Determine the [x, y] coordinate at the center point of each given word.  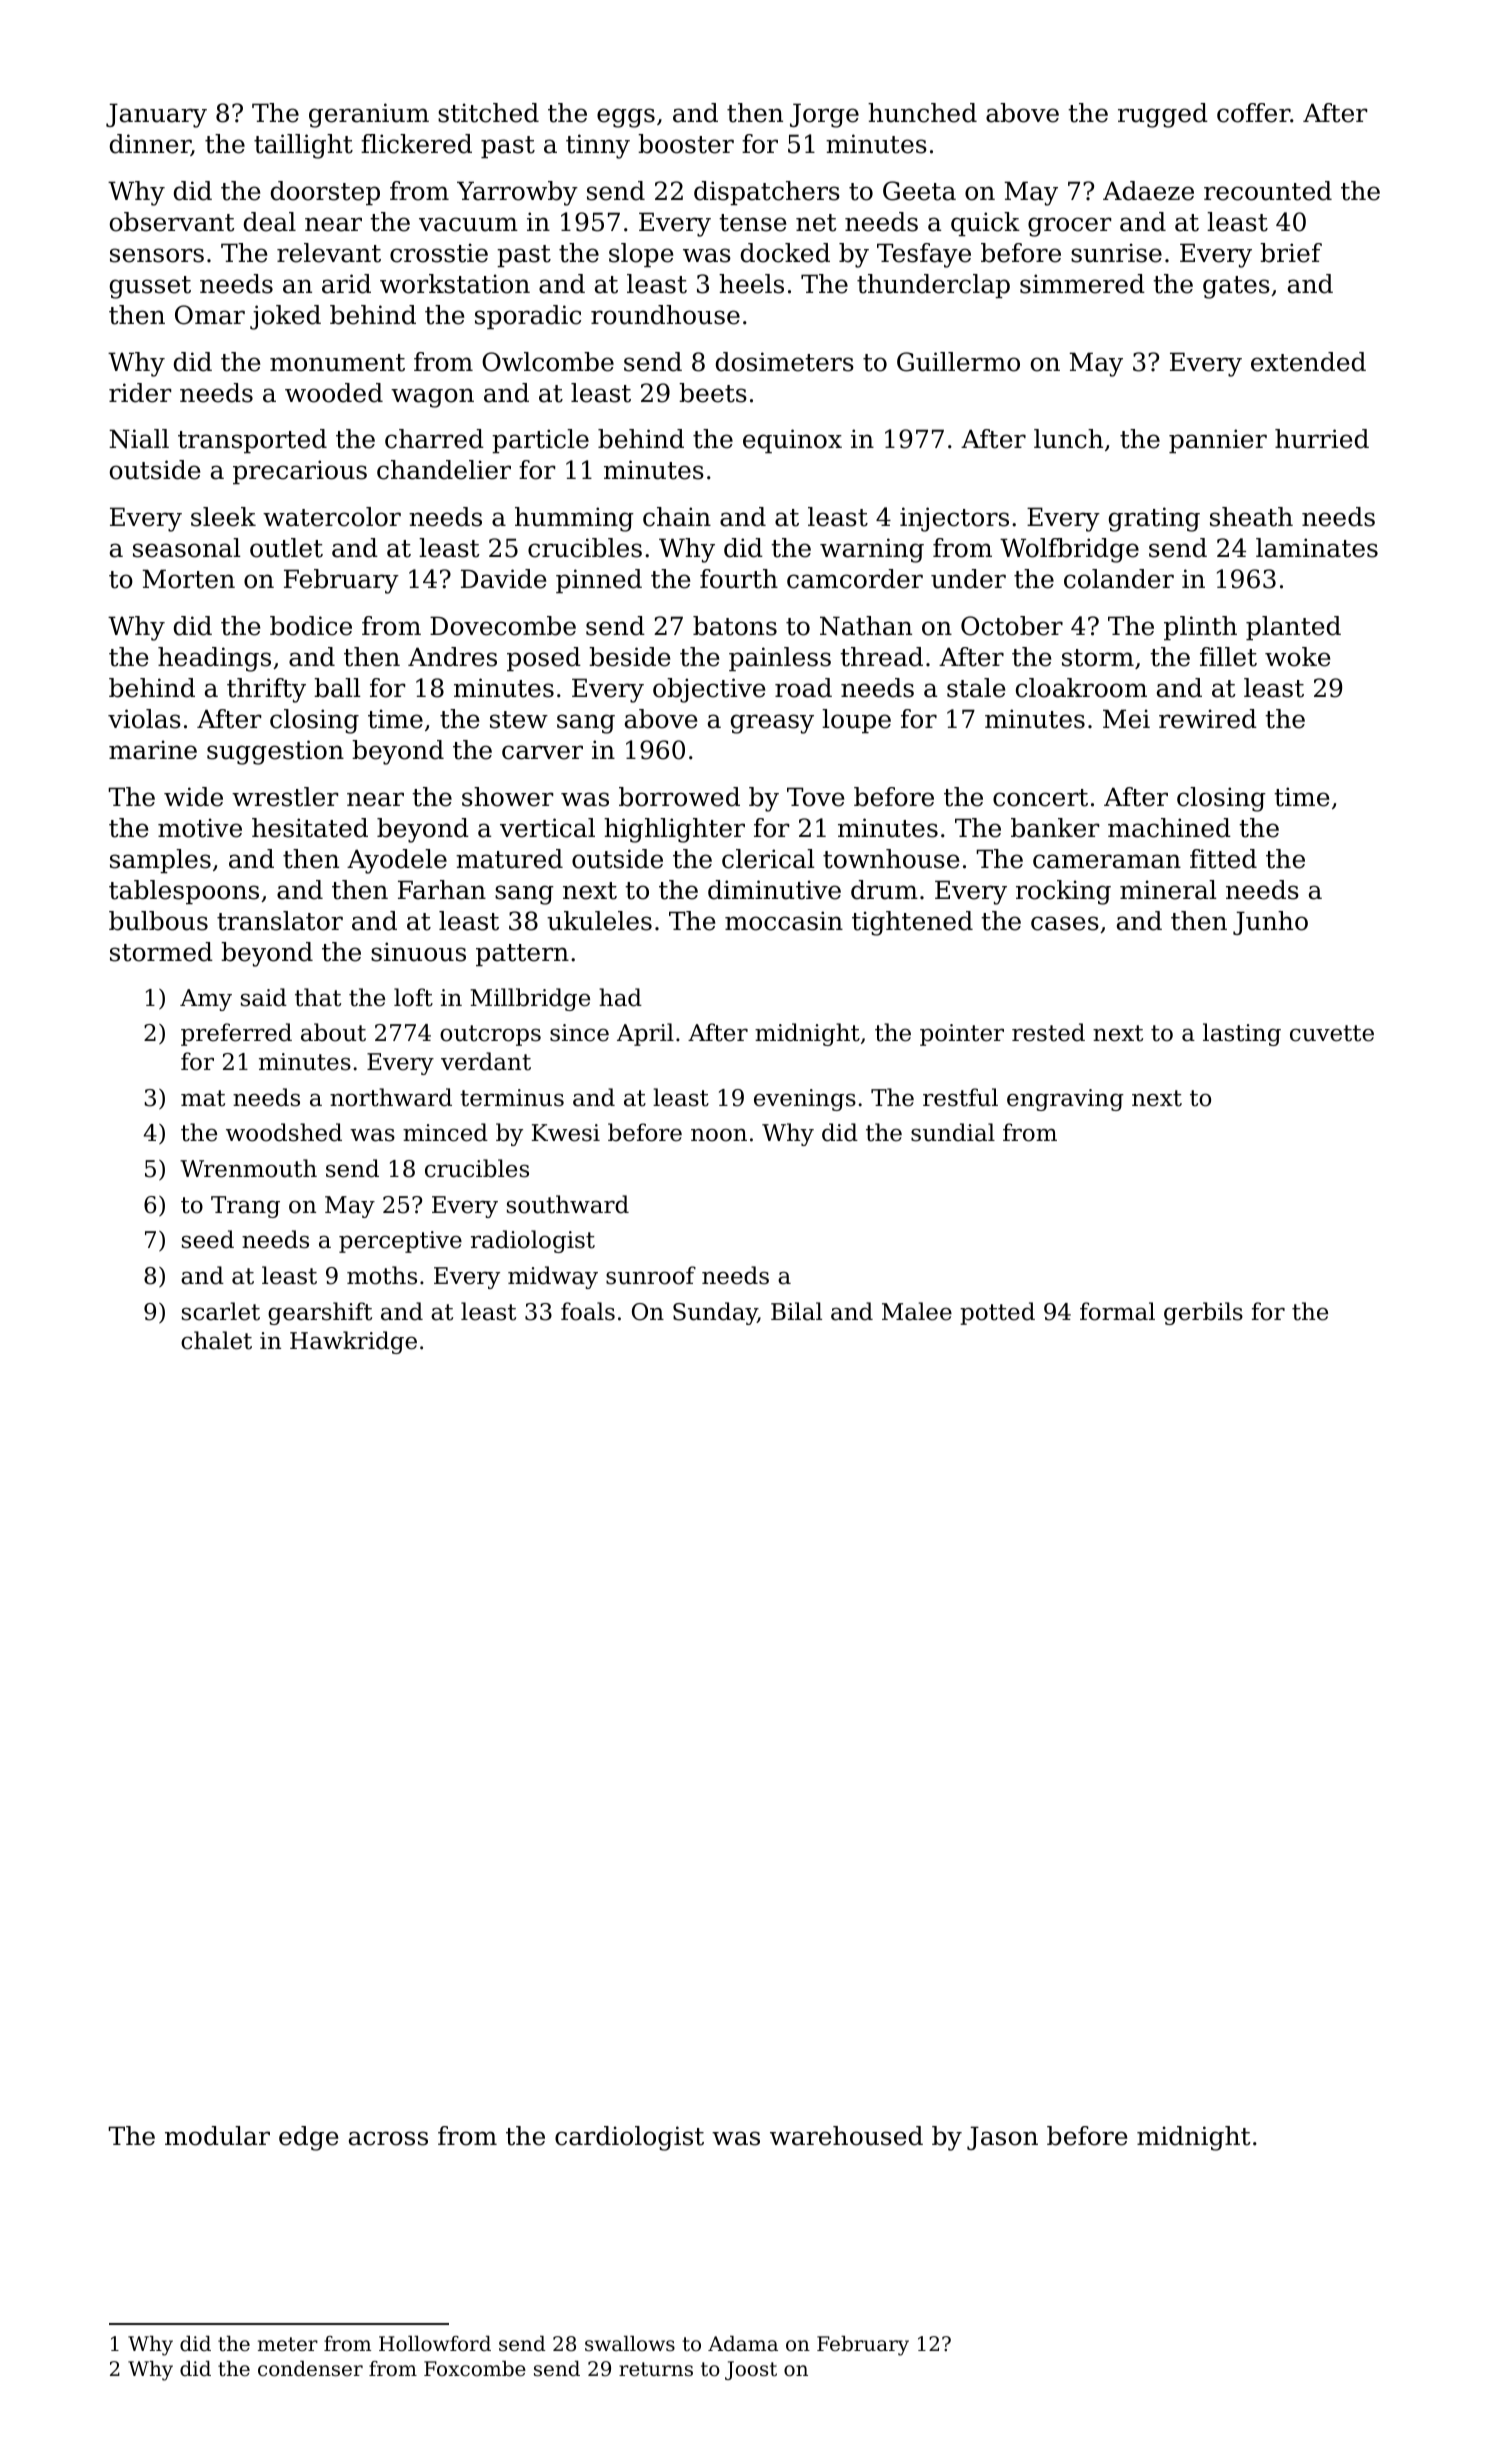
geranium [369, 115]
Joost [751, 2370]
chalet [216, 1340]
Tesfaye [924, 255]
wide [193, 797]
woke [1297, 657]
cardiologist [629, 2138]
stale [976, 688]
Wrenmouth [248, 1168]
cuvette [1332, 1033]
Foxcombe [475, 2369]
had [620, 997]
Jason [1002, 2138]
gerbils [1203, 1313]
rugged [1163, 115]
